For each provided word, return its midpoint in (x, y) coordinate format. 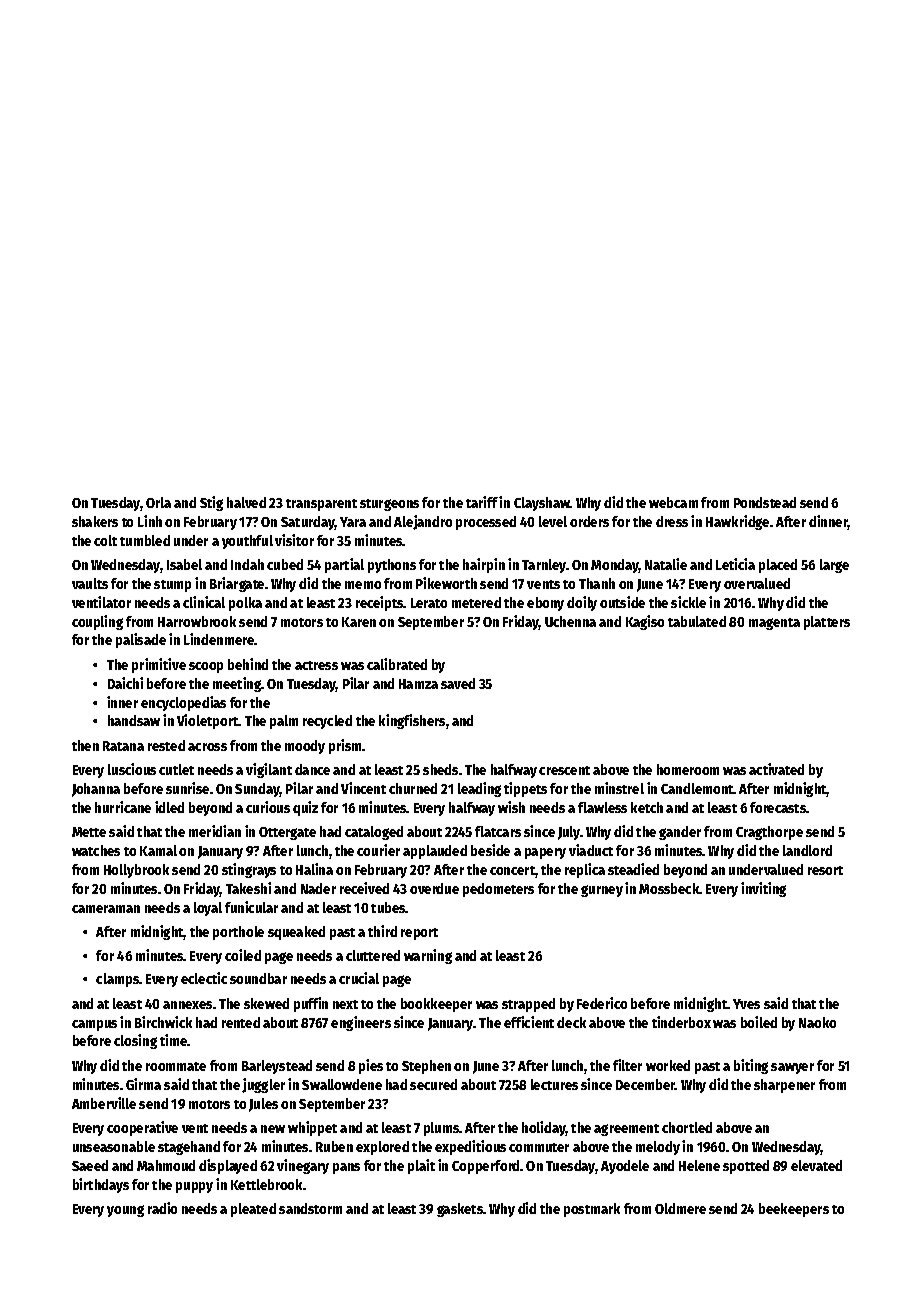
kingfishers (412, 721)
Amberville (104, 1103)
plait (421, 1166)
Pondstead (765, 502)
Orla (158, 502)
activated (776, 769)
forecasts (778, 807)
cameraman (106, 909)
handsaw (134, 720)
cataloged (374, 833)
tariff (482, 502)
